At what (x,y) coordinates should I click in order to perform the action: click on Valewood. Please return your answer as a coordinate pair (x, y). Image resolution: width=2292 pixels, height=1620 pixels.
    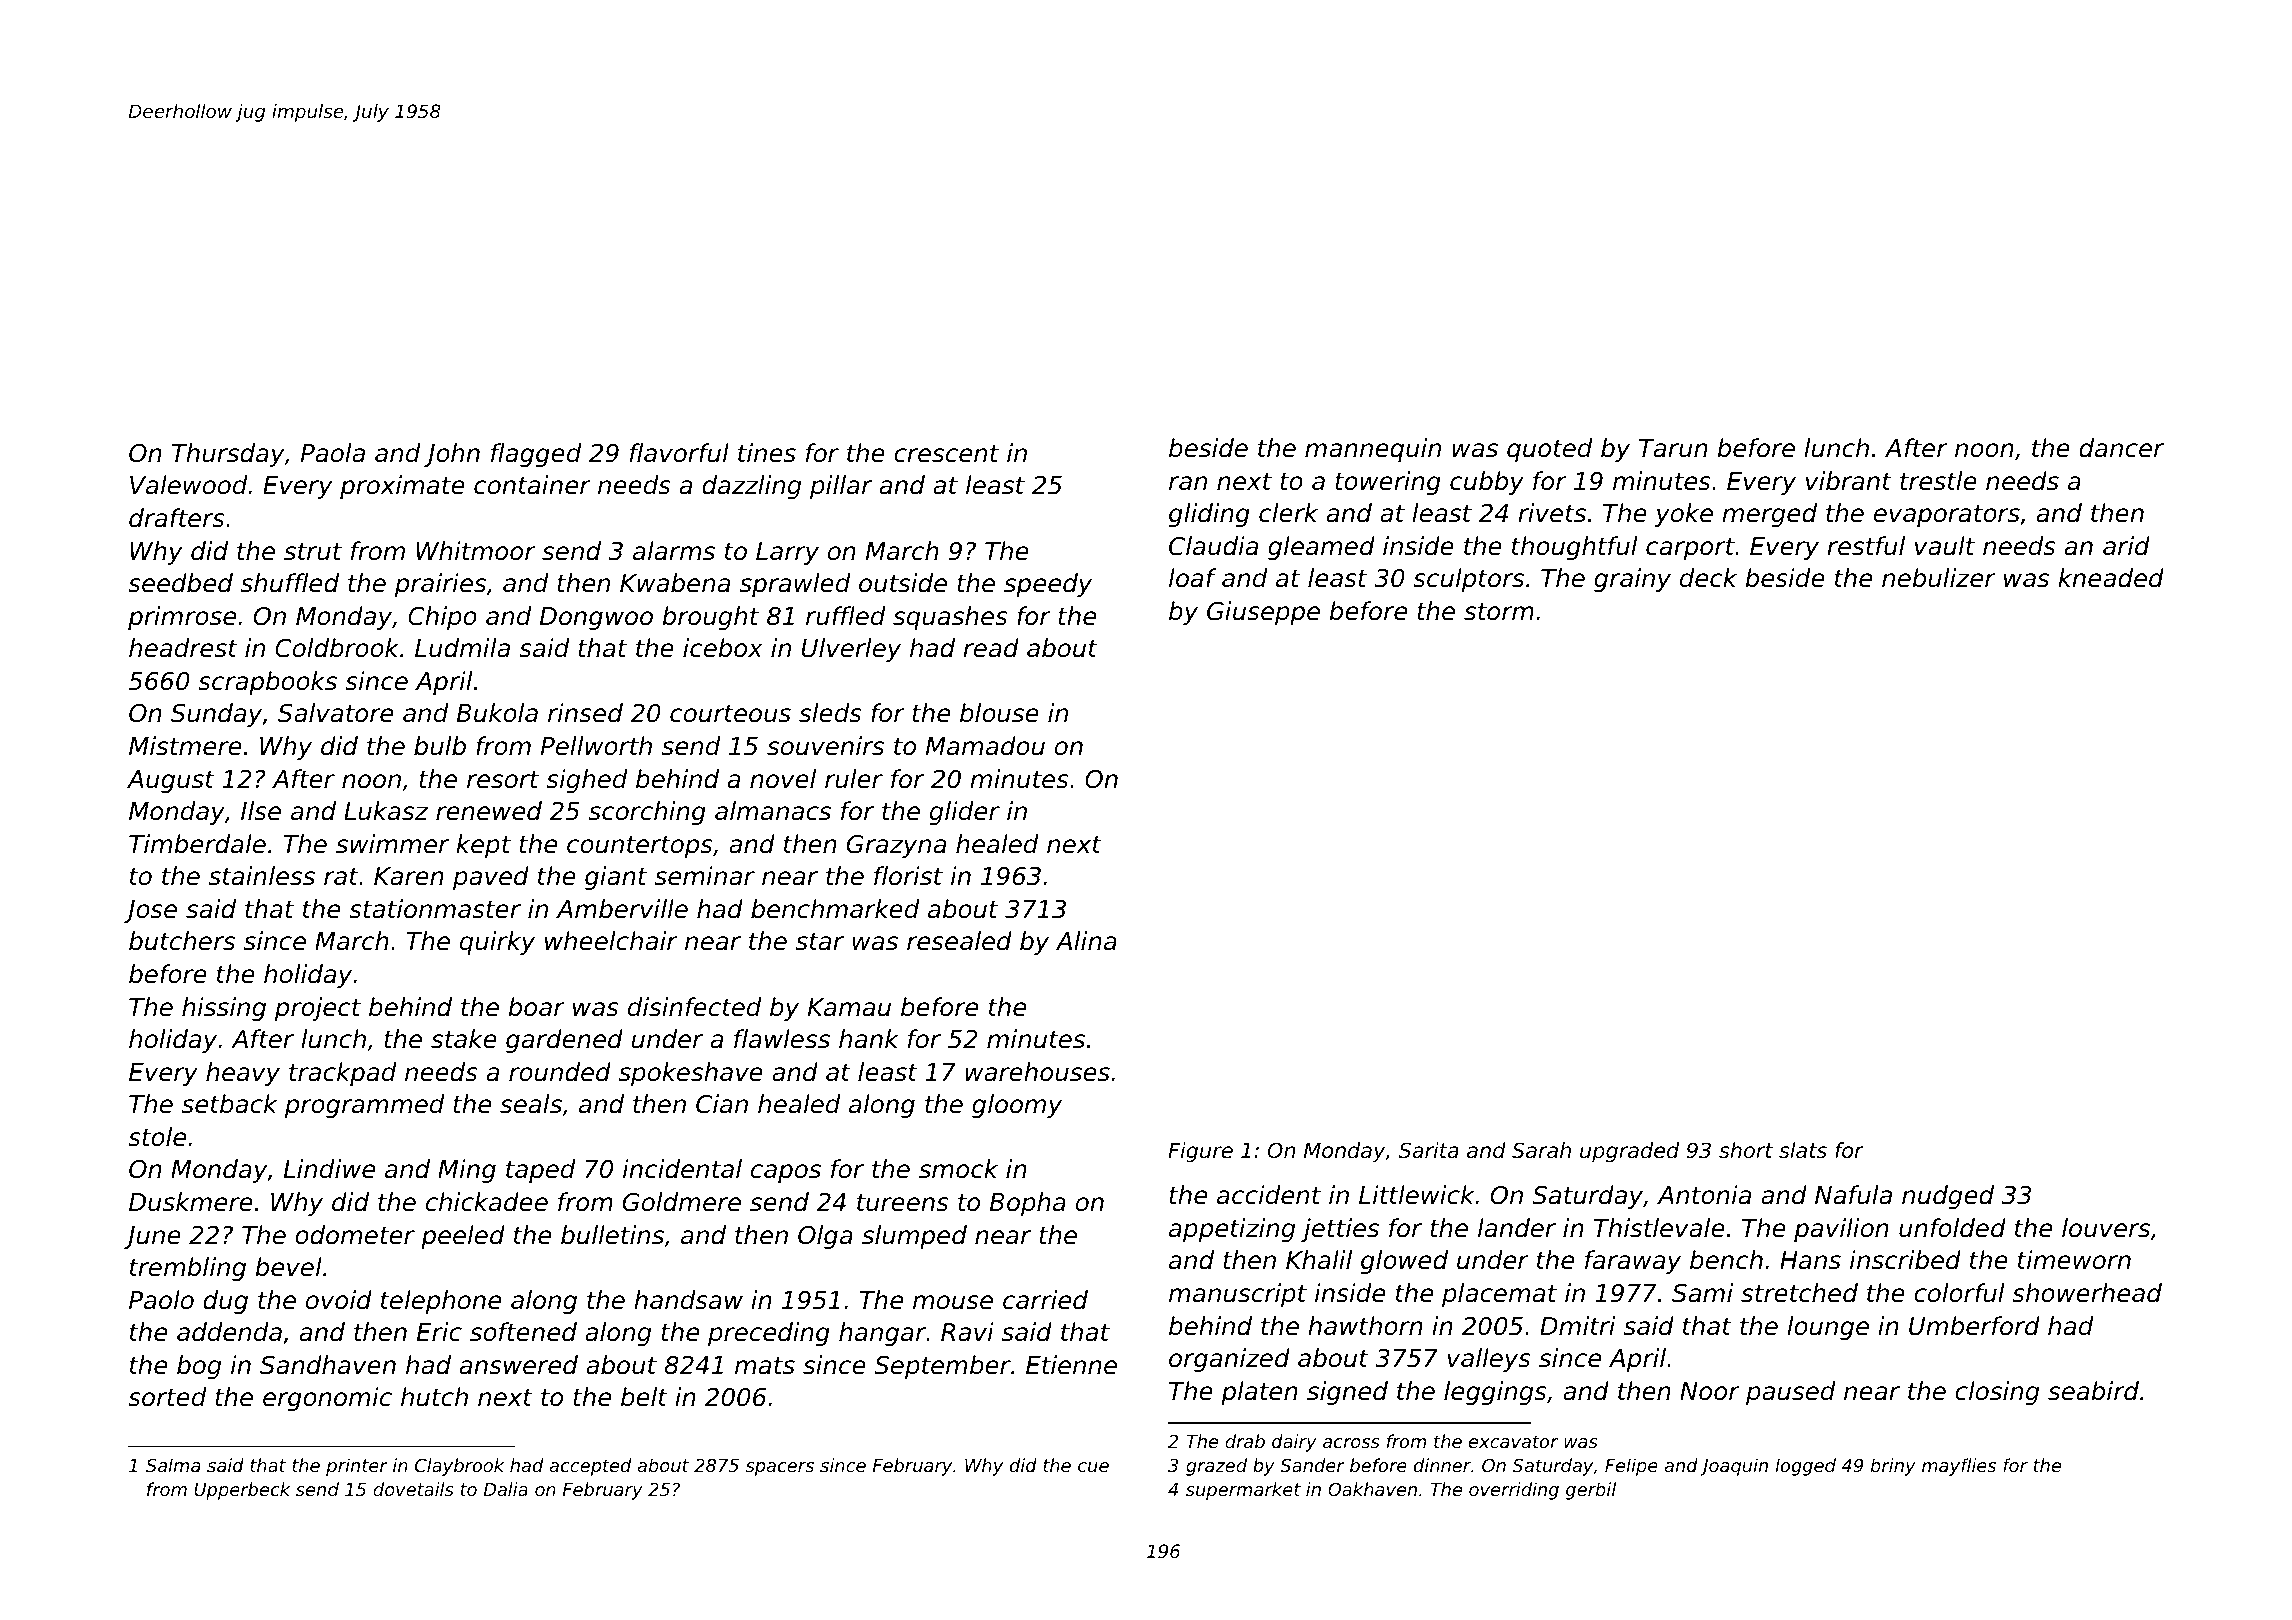
    Looking at the image, I should click on (188, 485).
